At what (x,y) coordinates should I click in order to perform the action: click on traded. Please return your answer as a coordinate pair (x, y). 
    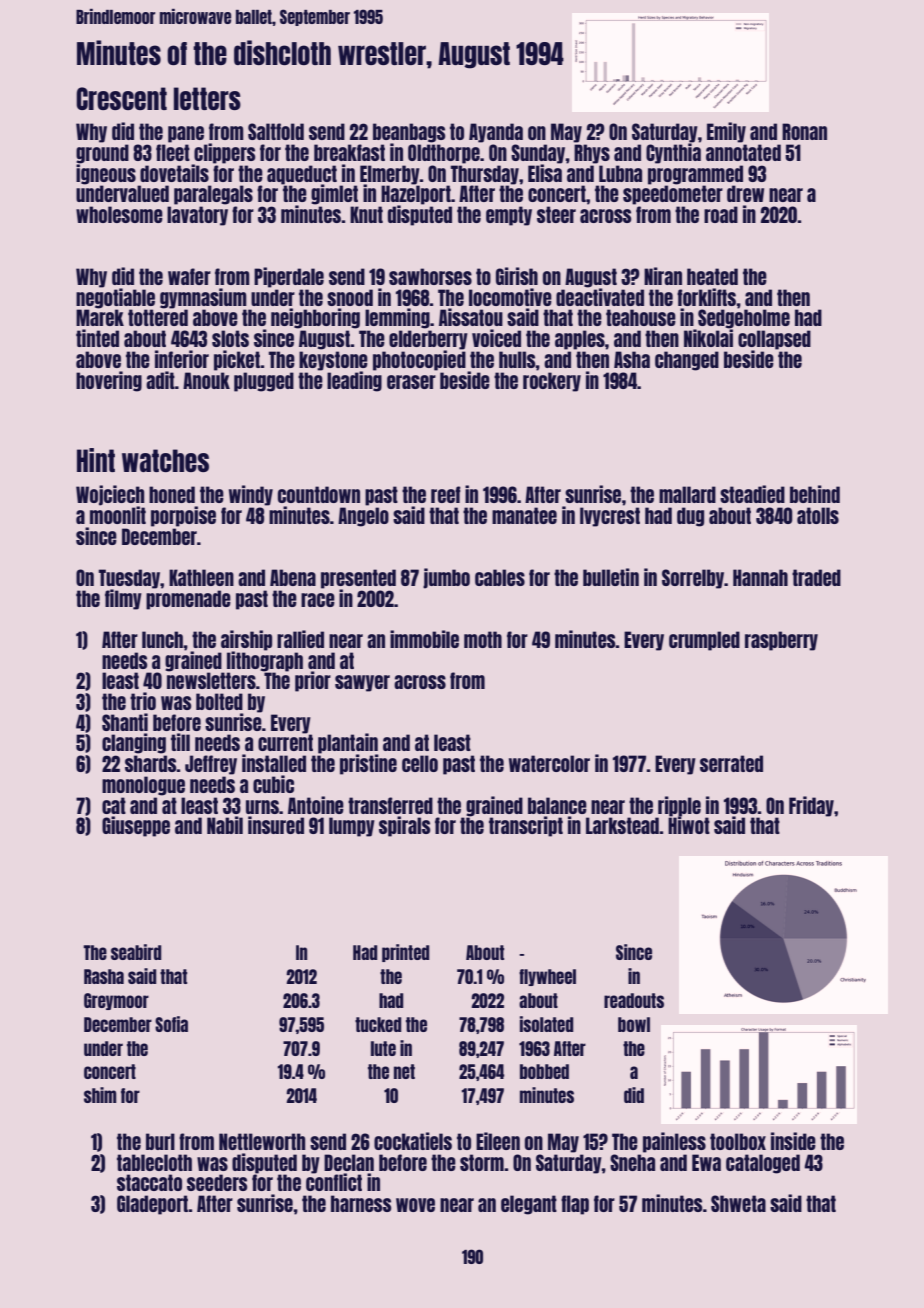
    Looking at the image, I should click on (816, 577).
